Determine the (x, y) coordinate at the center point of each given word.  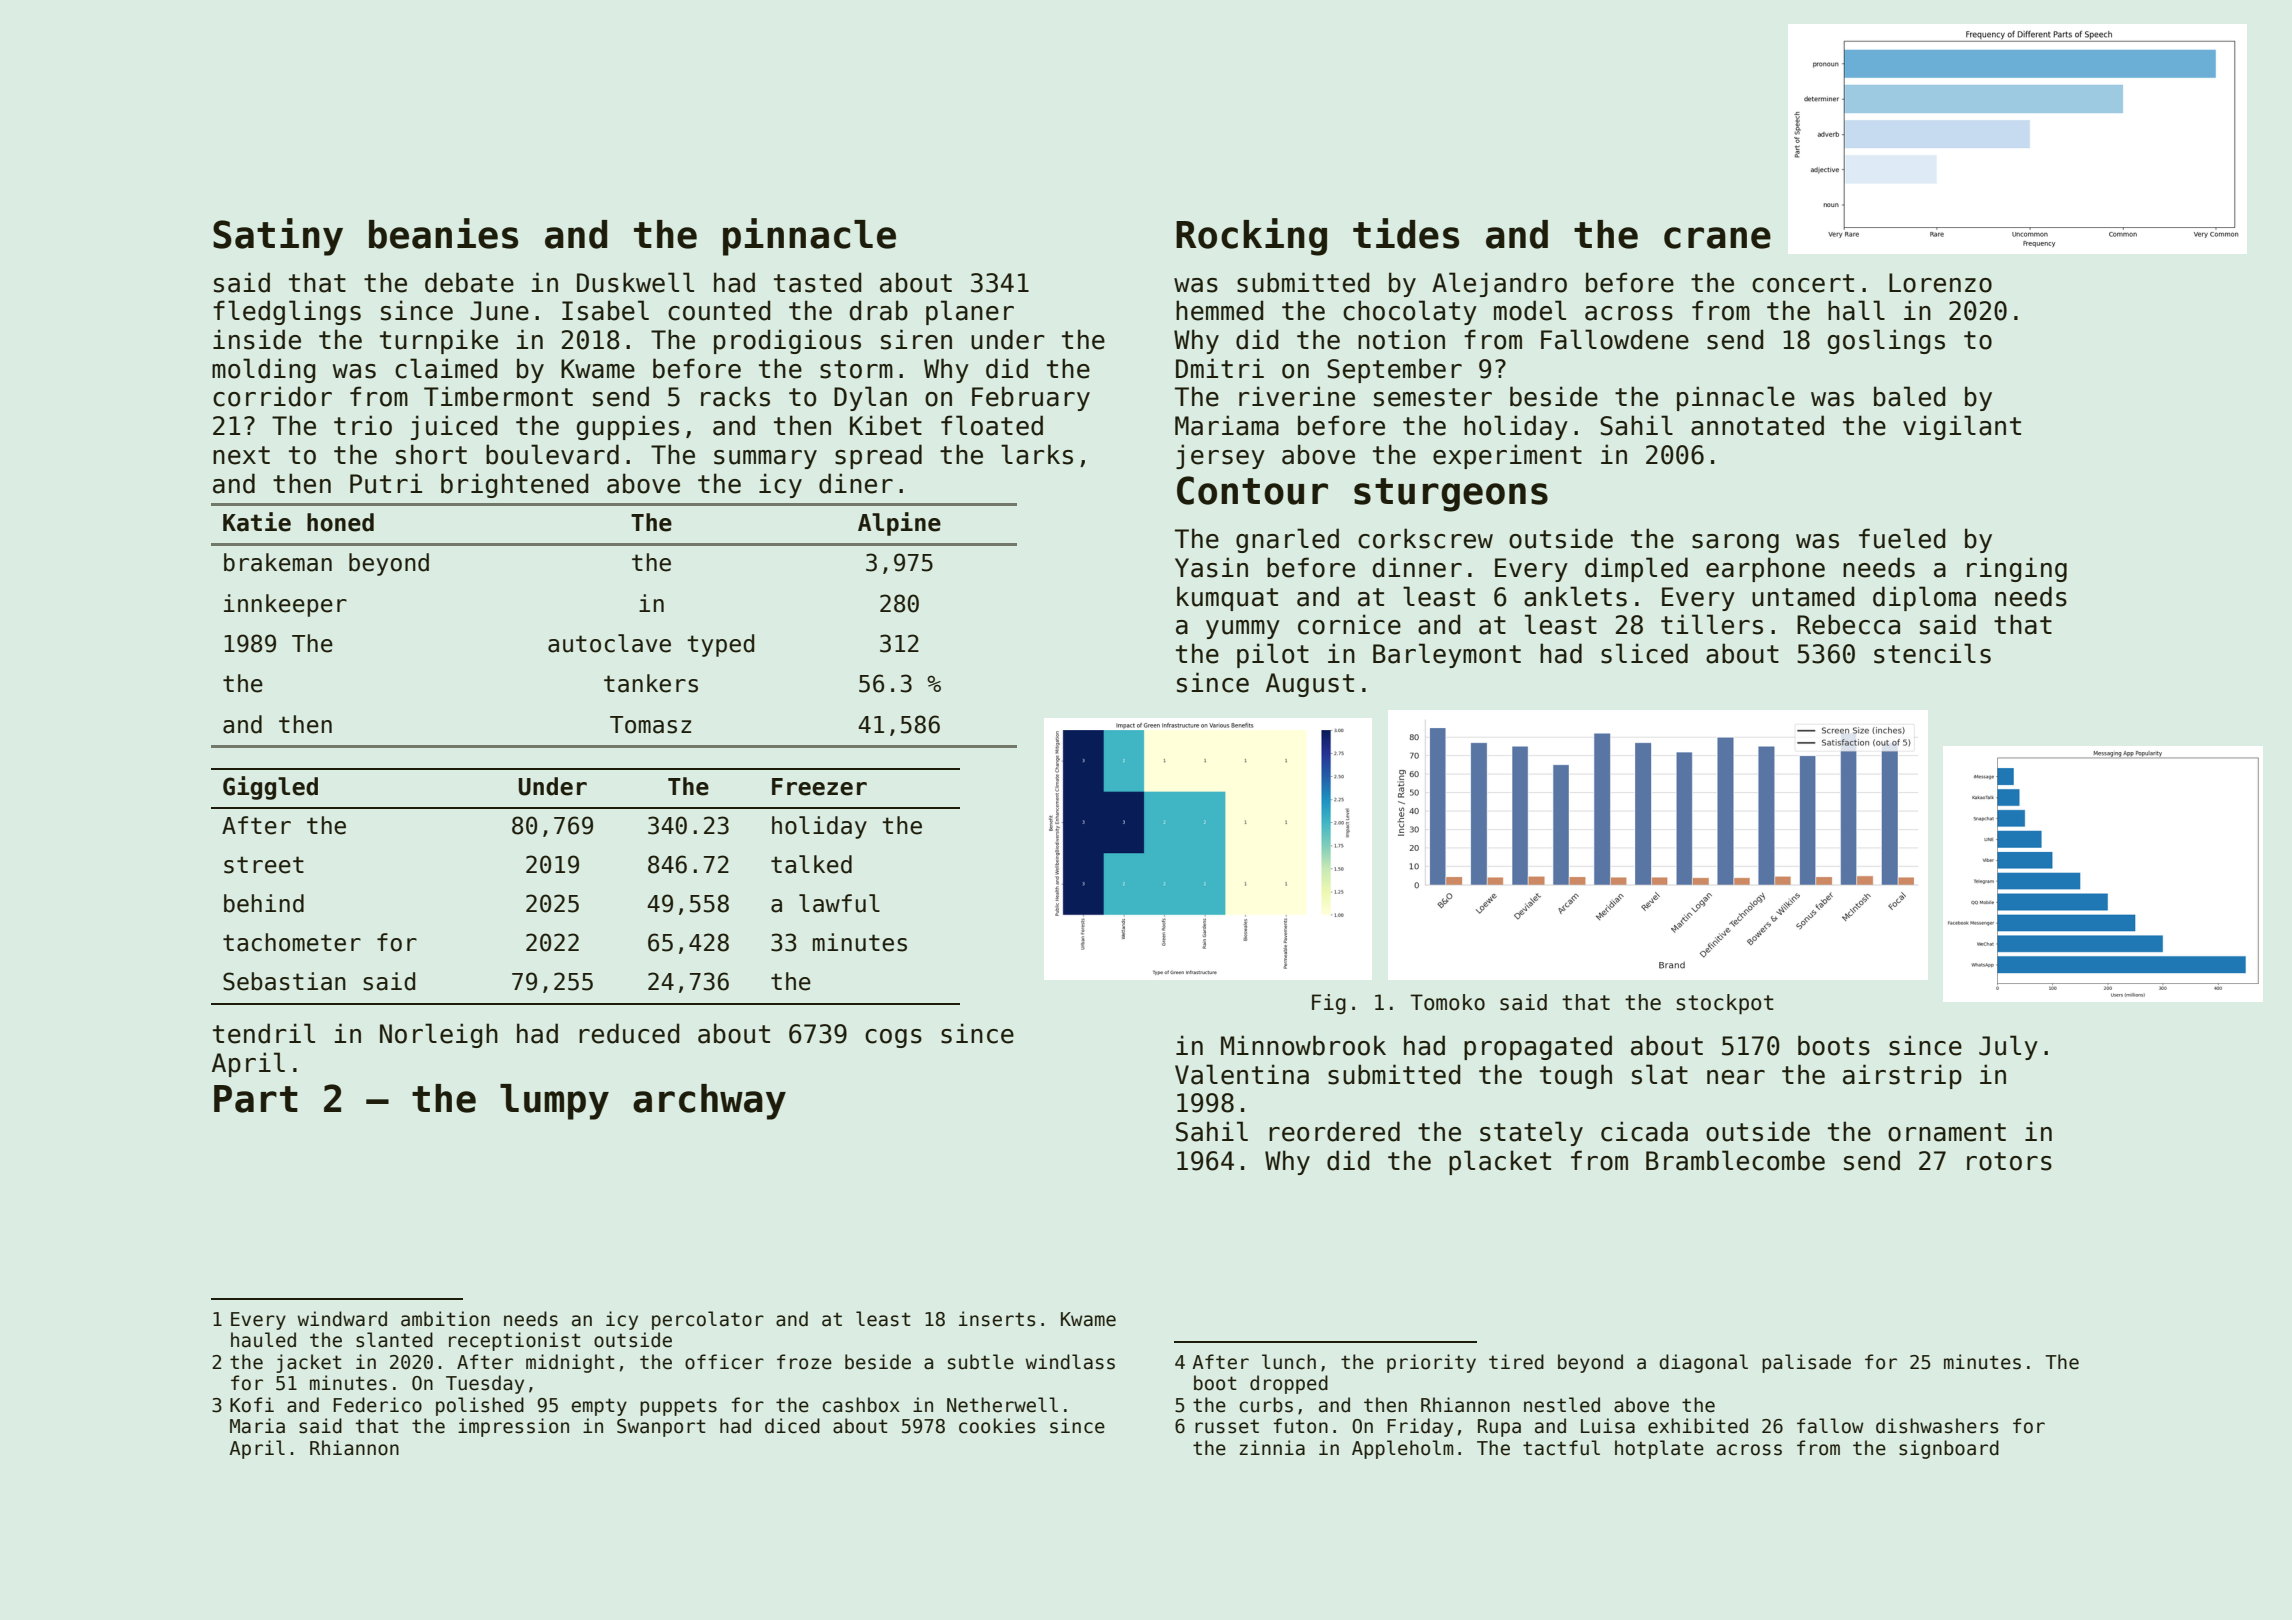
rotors (2009, 1161)
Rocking (1251, 237)
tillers (1712, 624)
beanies (443, 233)
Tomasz (650, 725)
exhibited (1698, 1426)
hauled (263, 1340)
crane (1717, 238)
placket (1500, 1162)
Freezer (819, 787)
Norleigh (439, 1035)
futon (1300, 1426)
